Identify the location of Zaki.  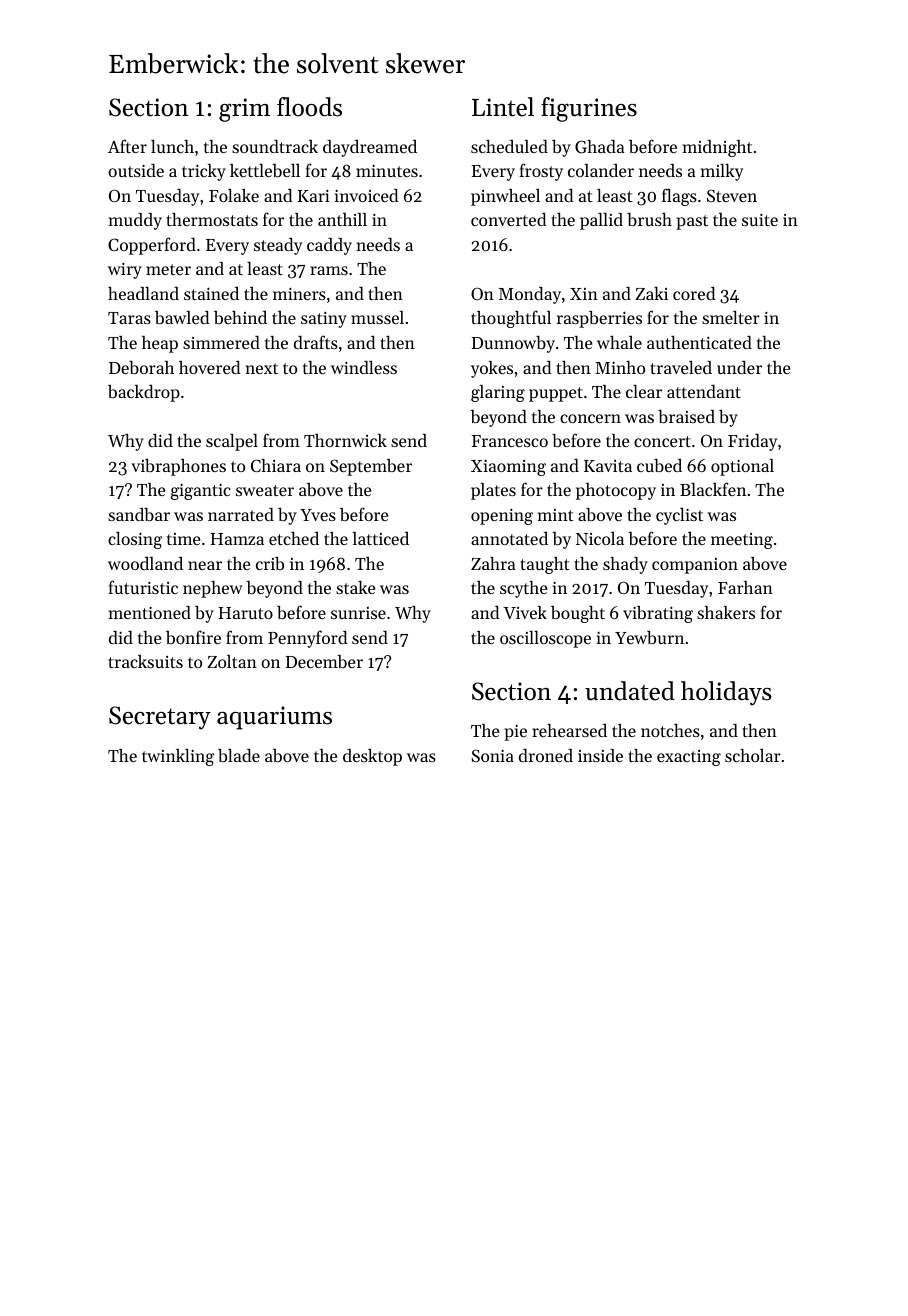
(651, 293).
